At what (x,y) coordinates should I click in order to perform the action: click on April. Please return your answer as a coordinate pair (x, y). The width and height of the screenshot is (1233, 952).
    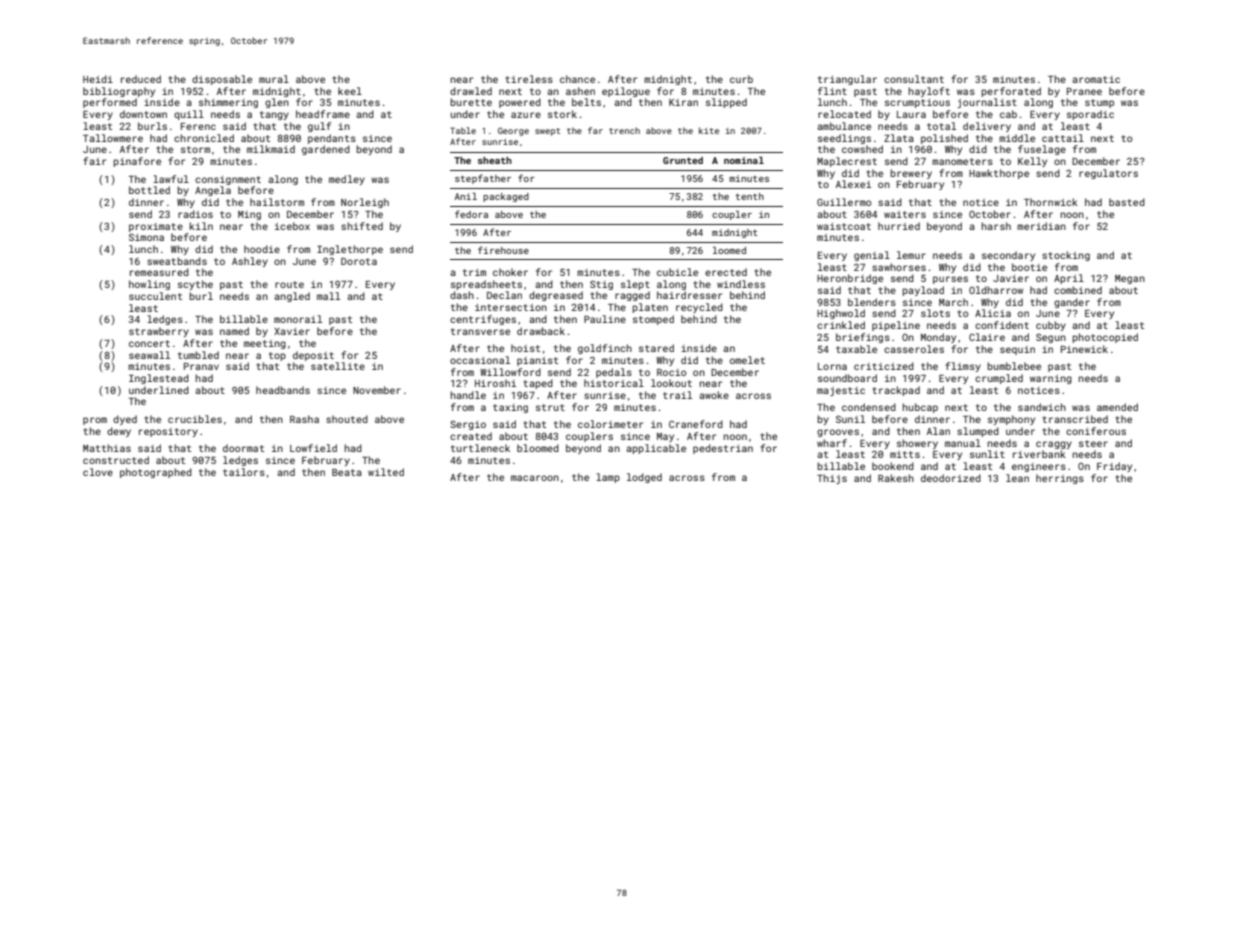
    Looking at the image, I should click on (1069, 279).
